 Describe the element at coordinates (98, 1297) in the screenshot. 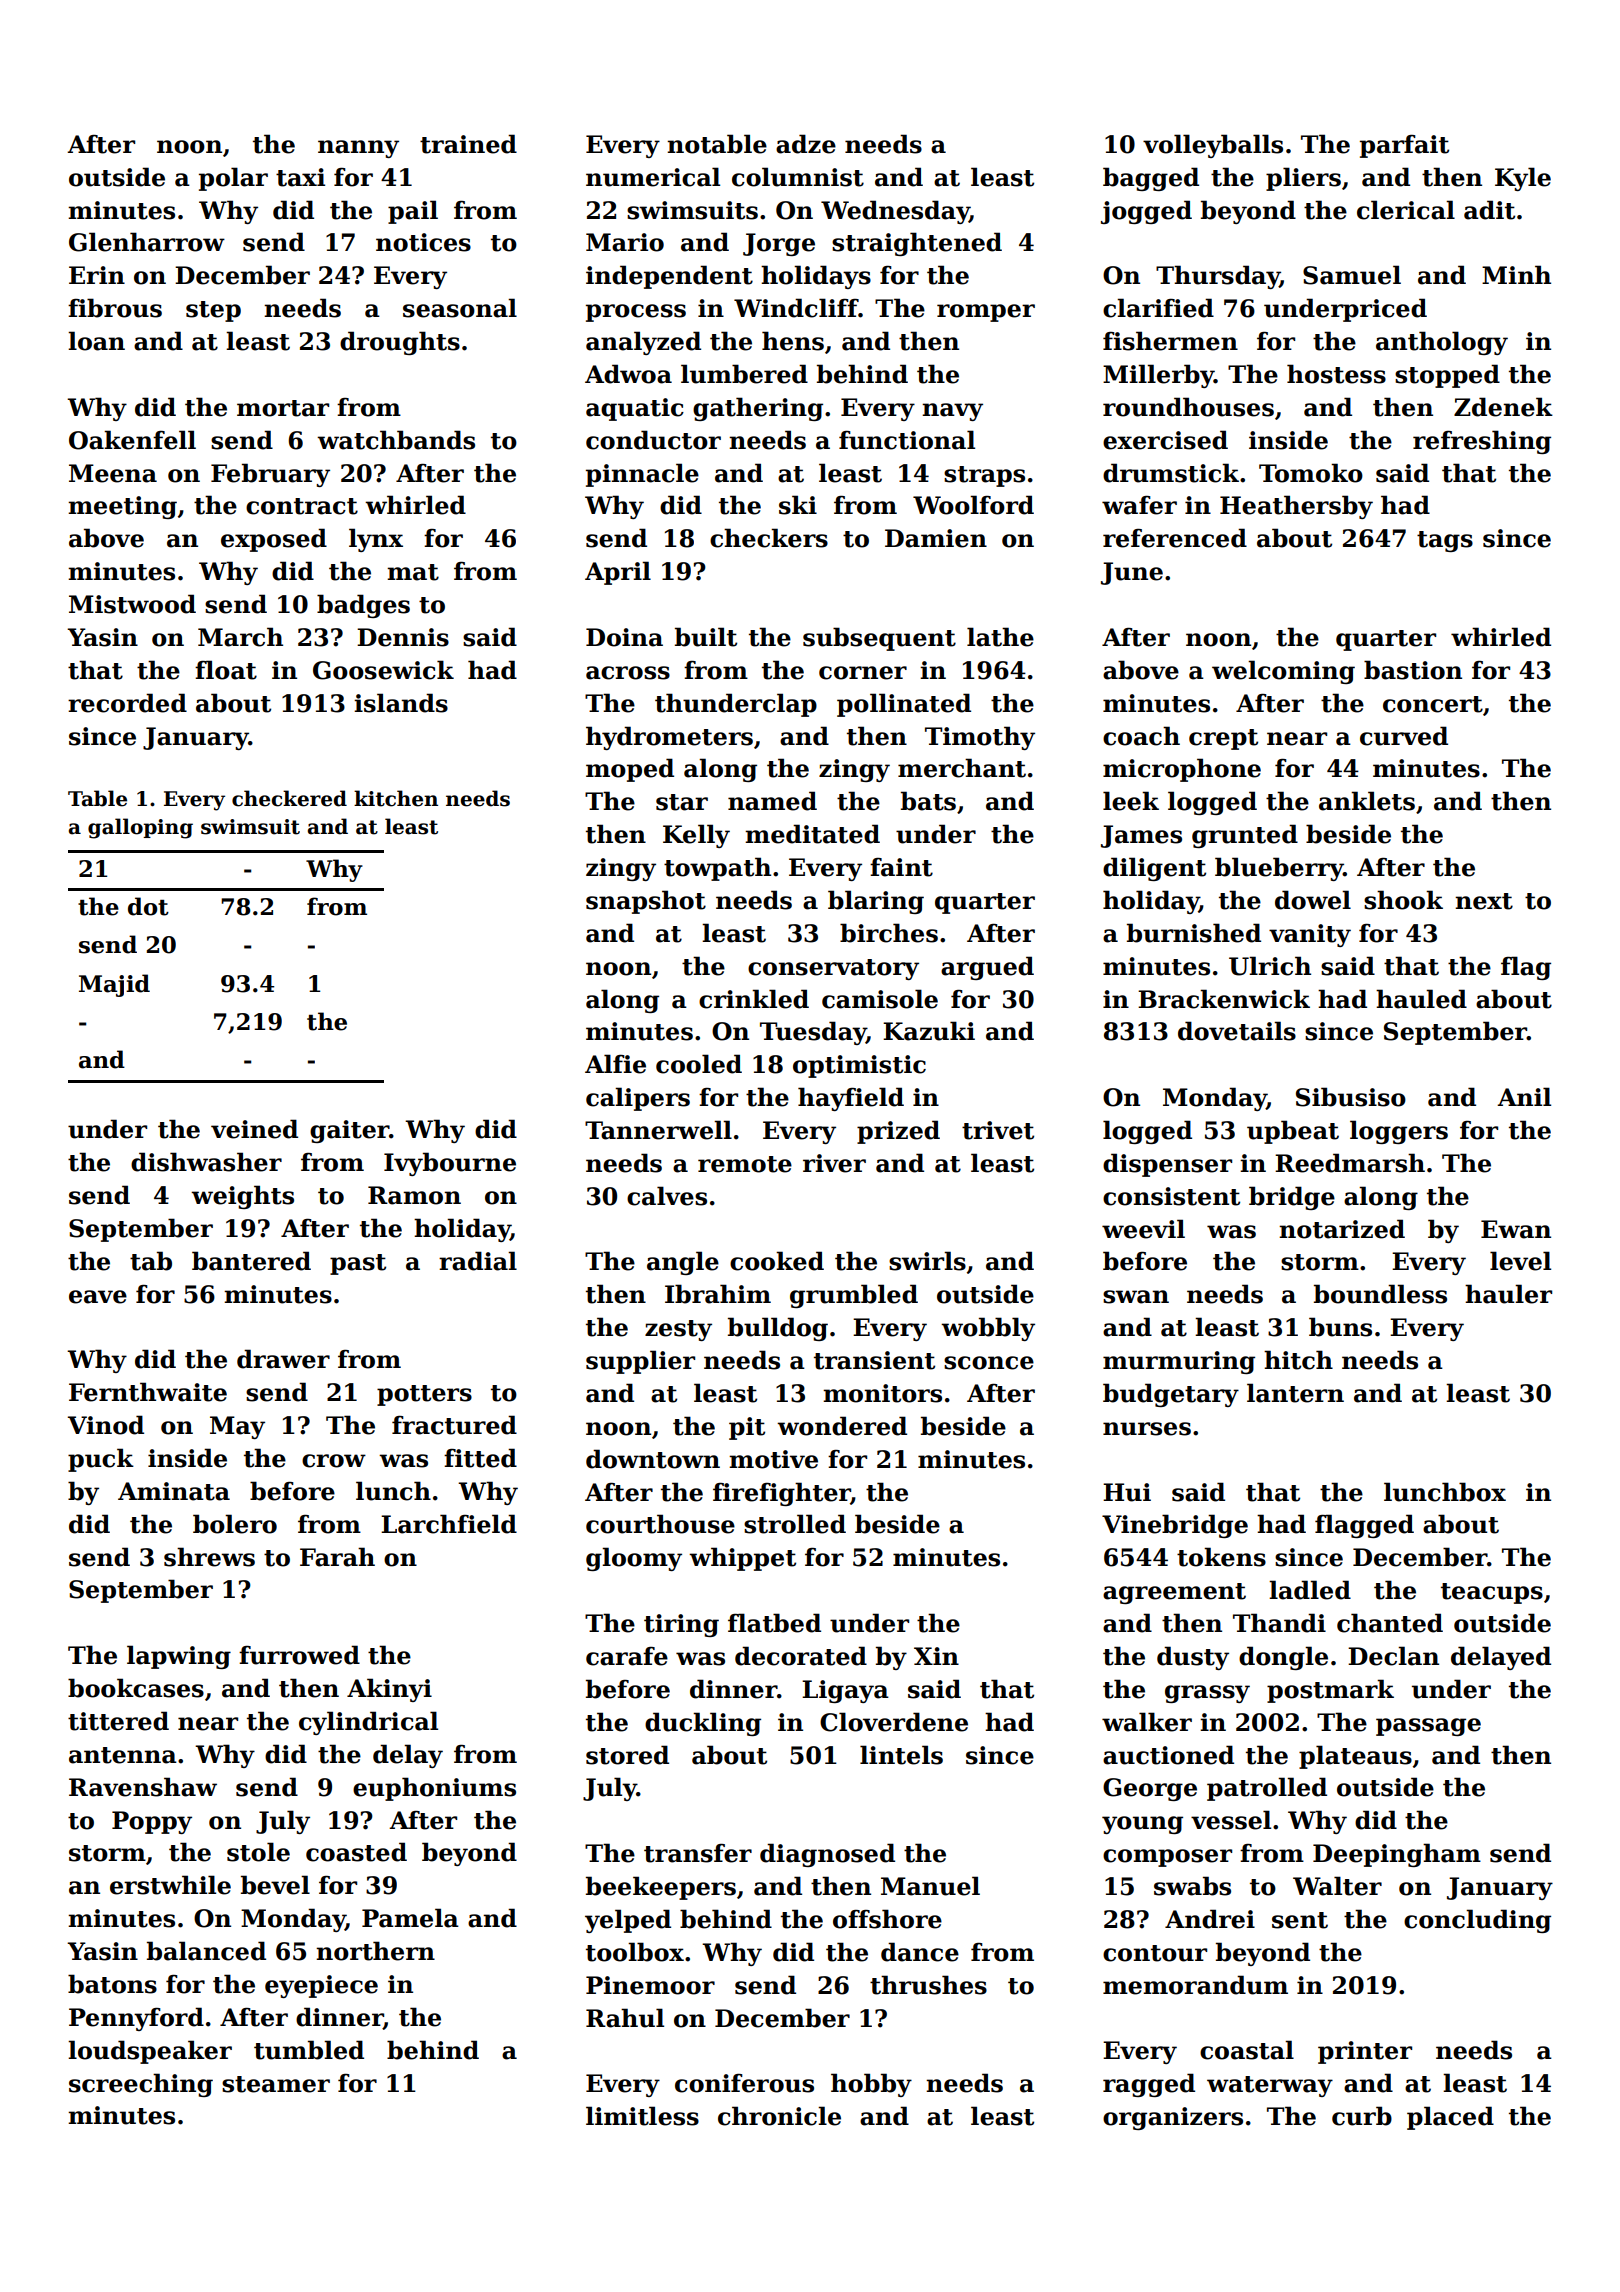

I see `eave` at that location.
